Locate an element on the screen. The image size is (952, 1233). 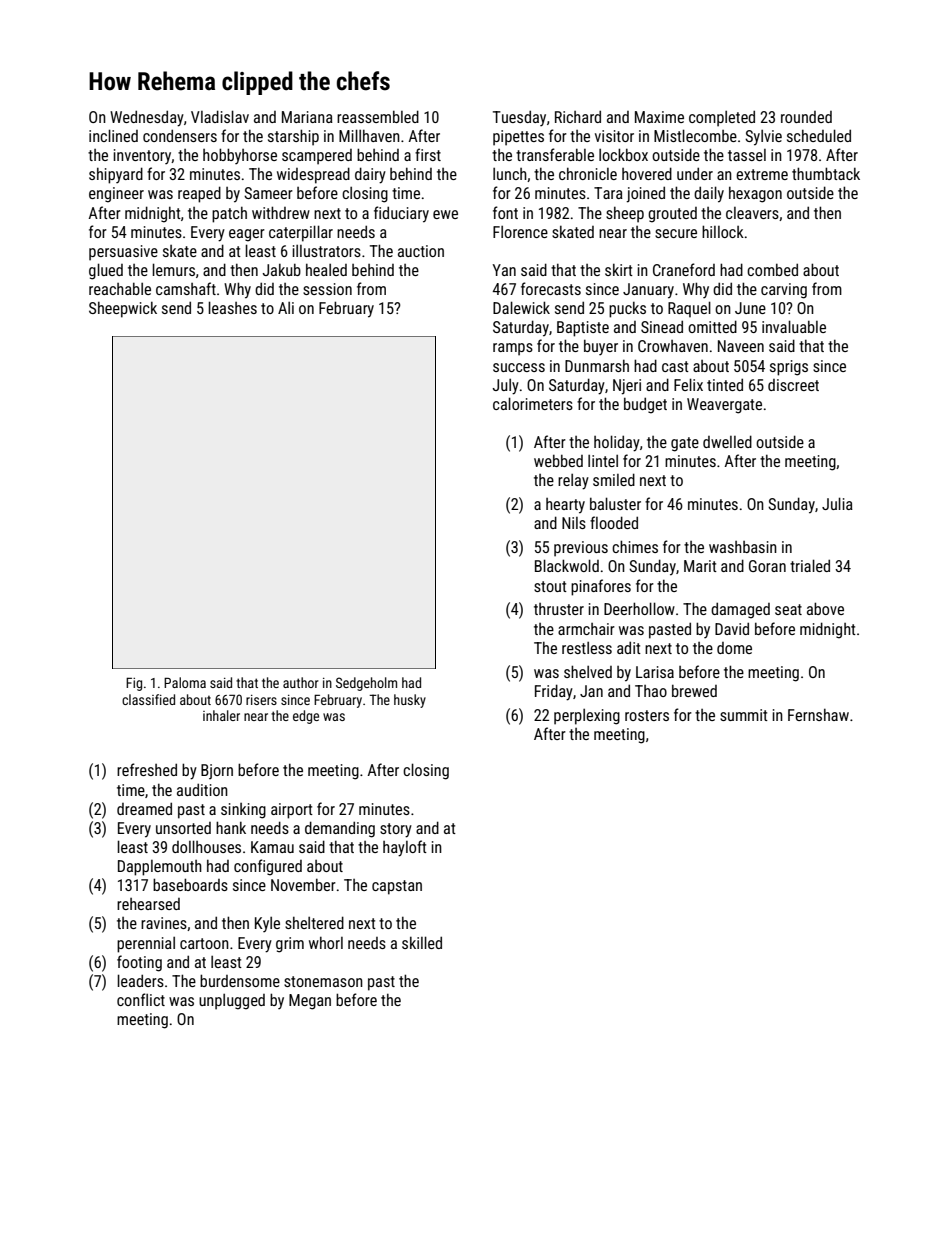
conflict is located at coordinates (141, 999).
